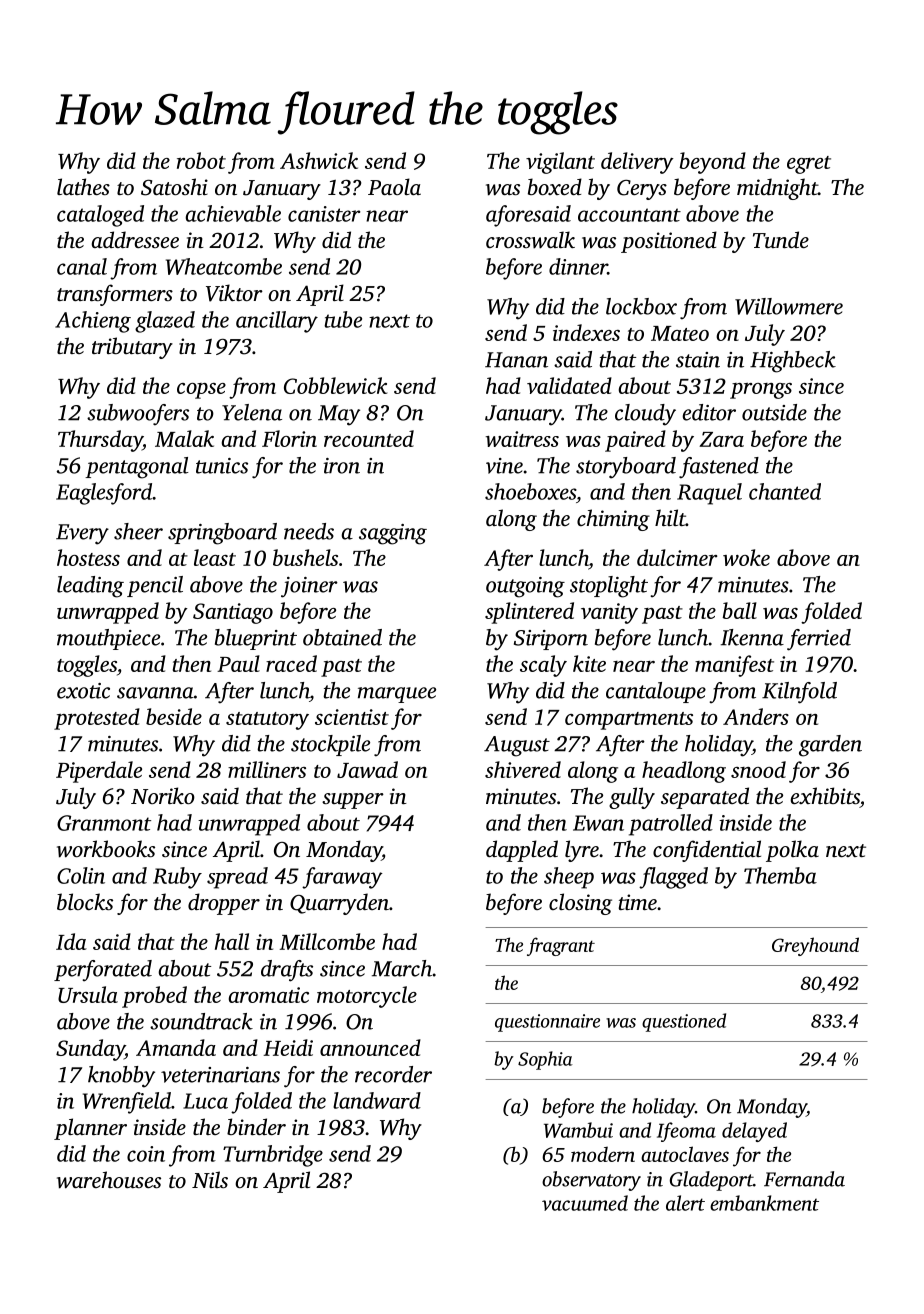 Image resolution: width=924 pixels, height=1314 pixels. What do you see at coordinates (712, 163) in the page?
I see `beyond` at bounding box center [712, 163].
